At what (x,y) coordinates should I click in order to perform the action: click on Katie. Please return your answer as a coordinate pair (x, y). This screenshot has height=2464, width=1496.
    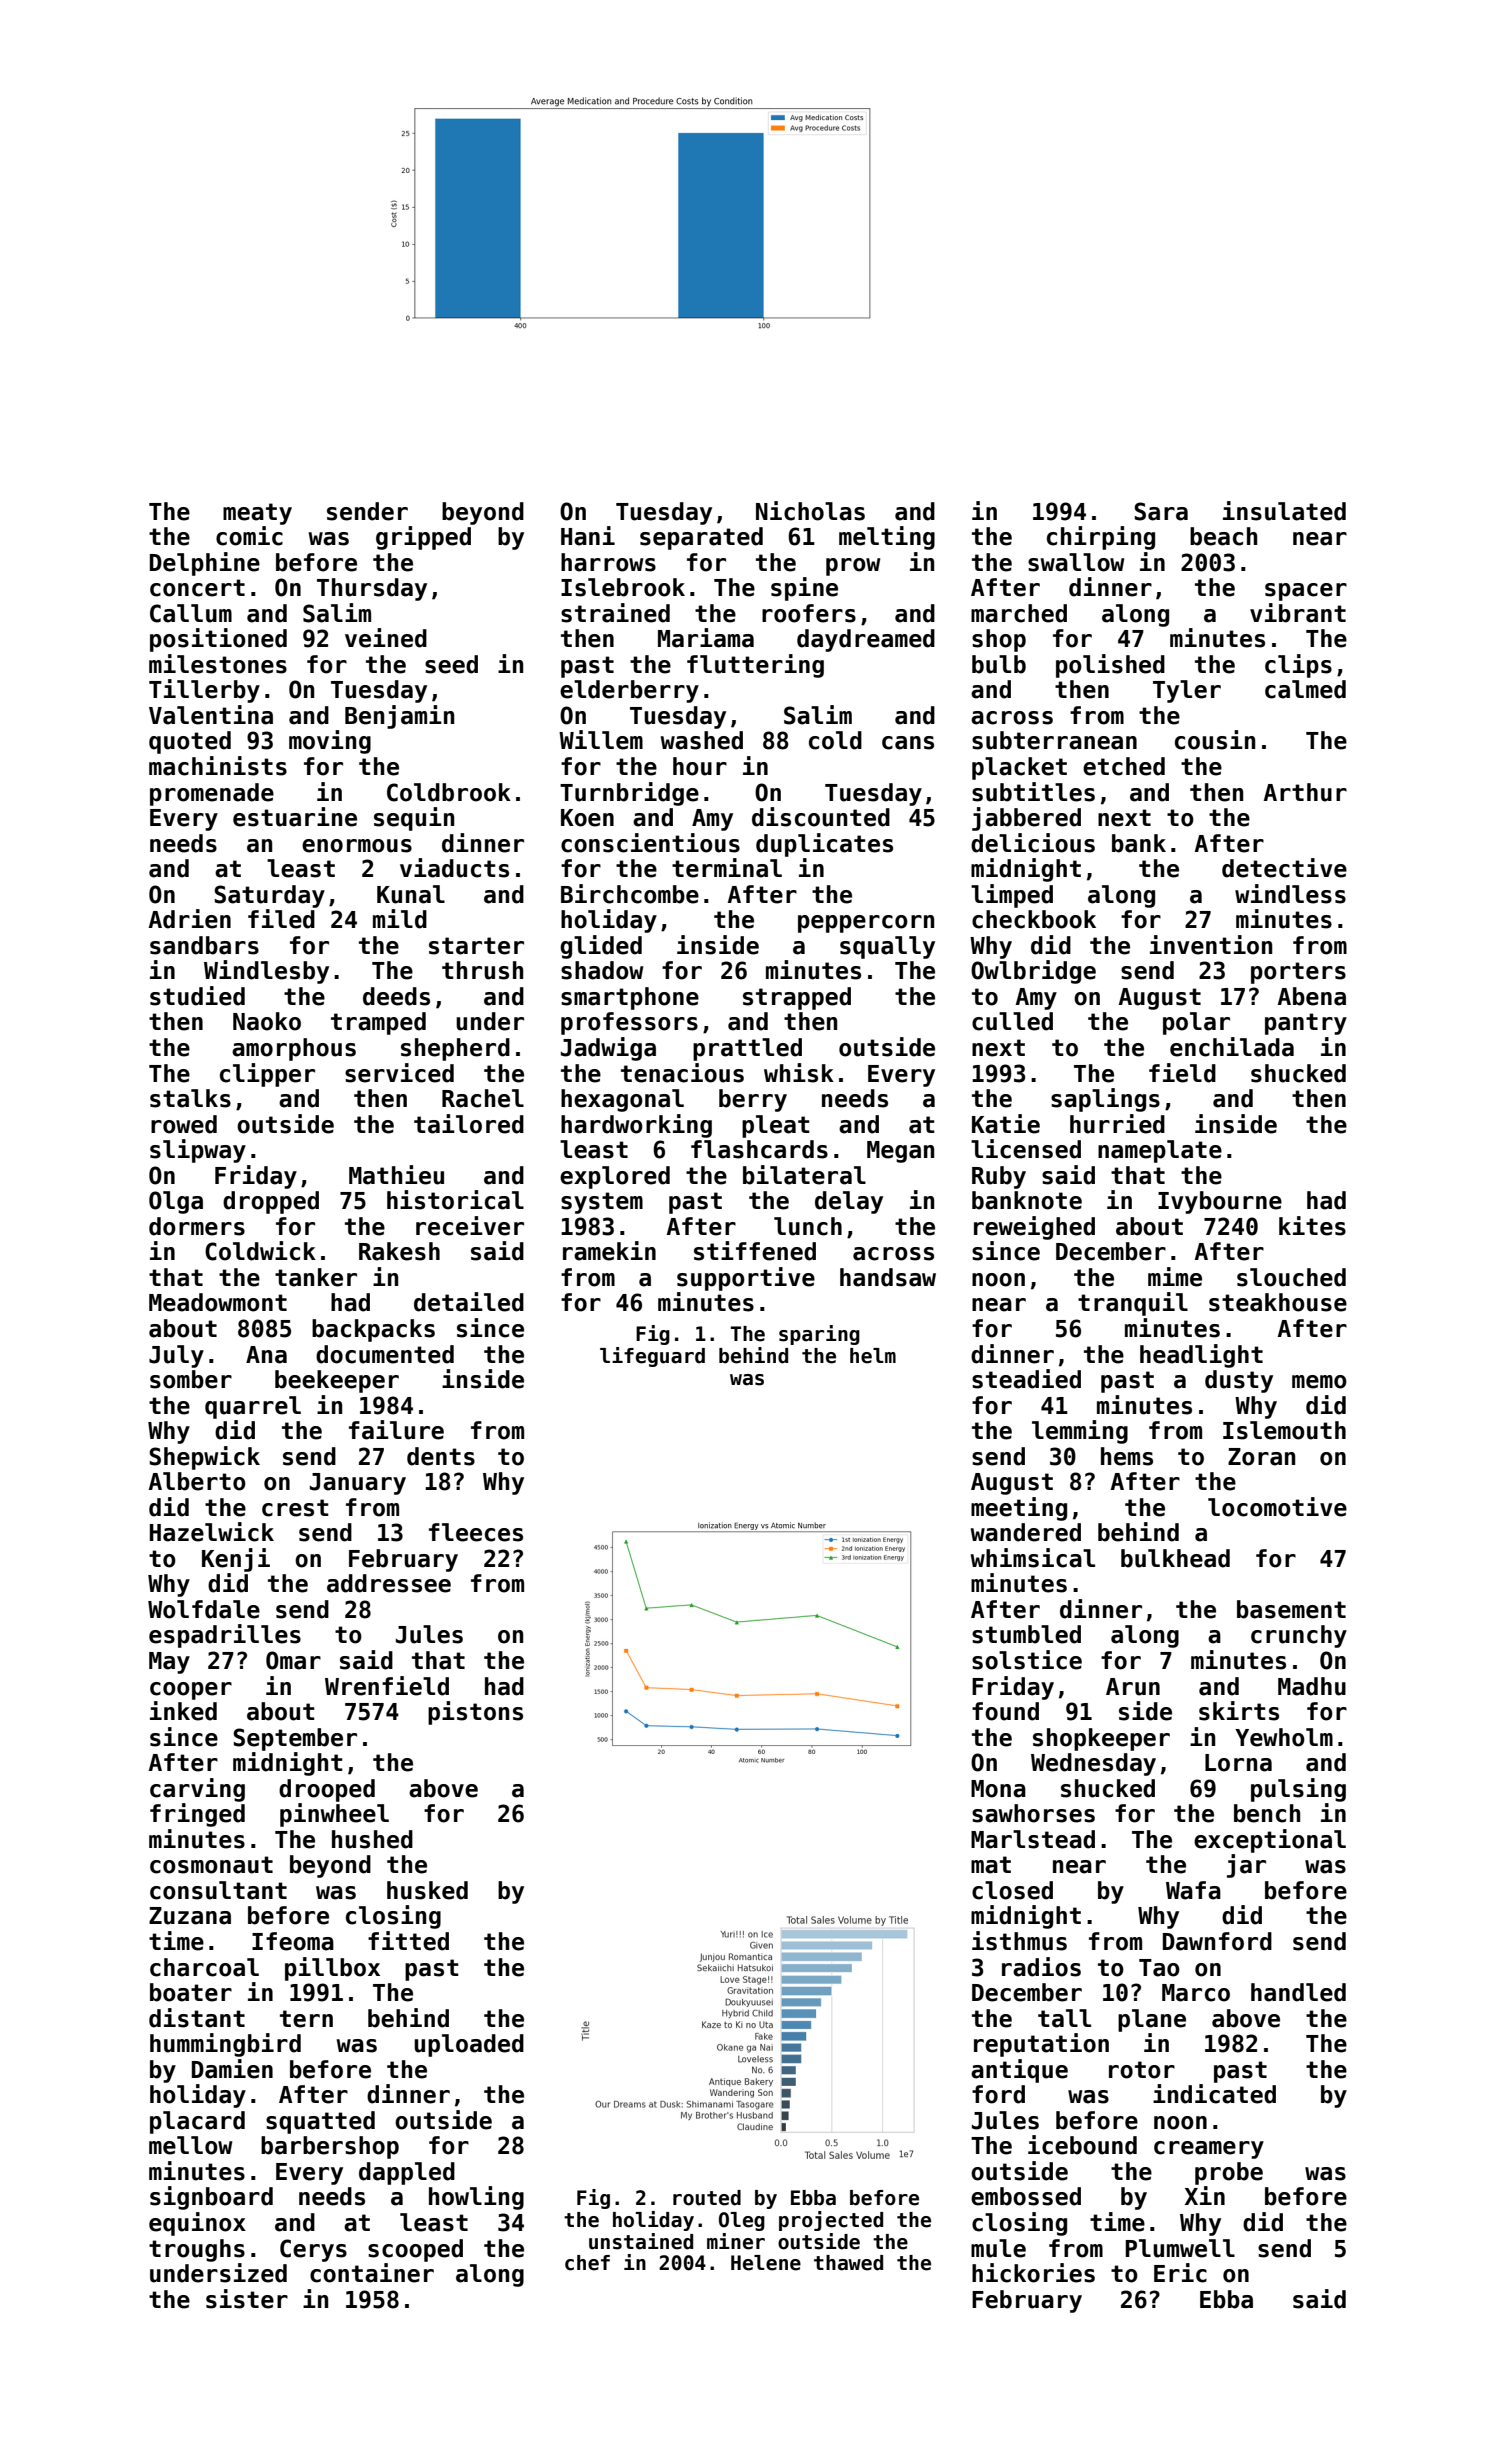
    Looking at the image, I should click on (1006, 1124).
